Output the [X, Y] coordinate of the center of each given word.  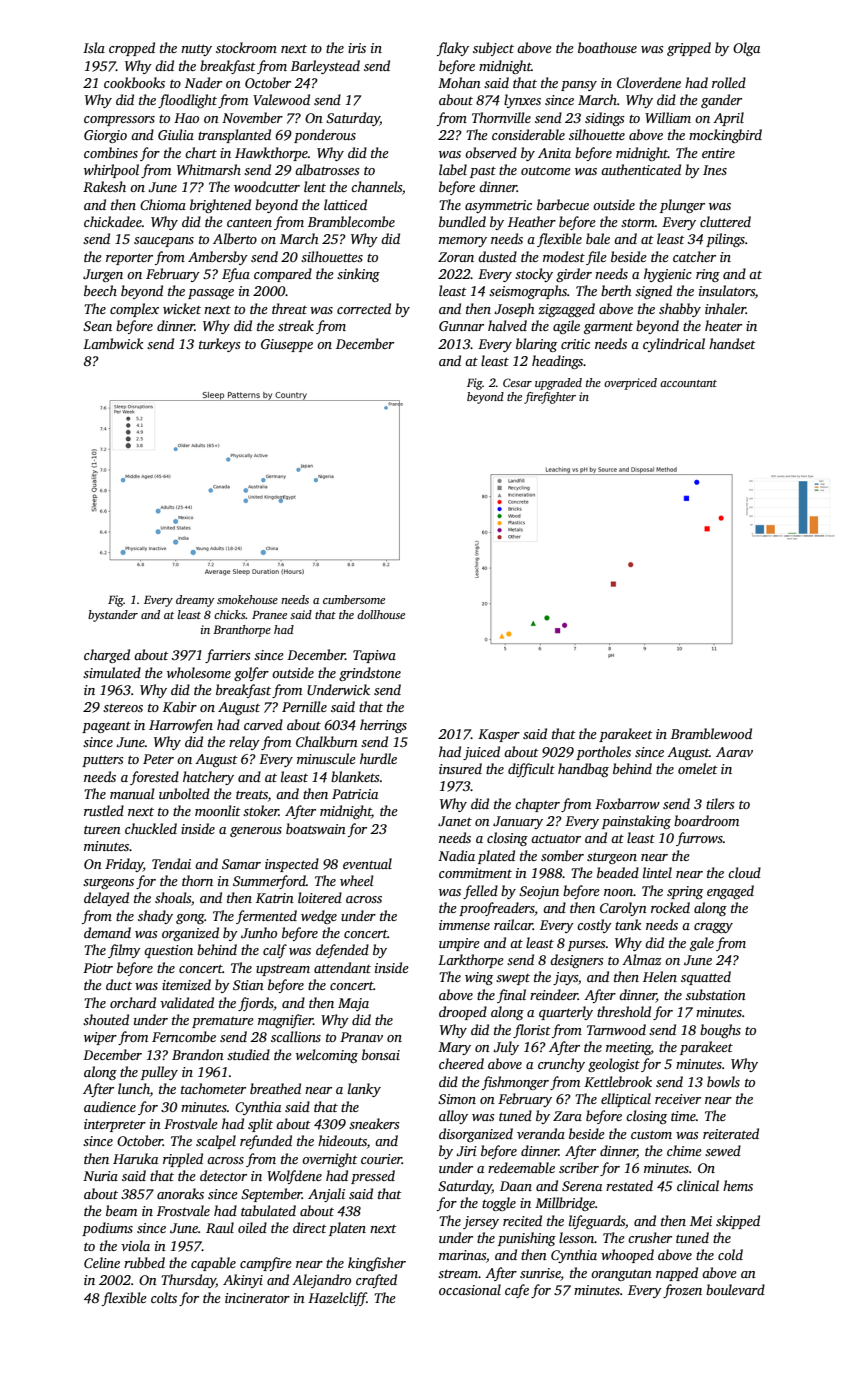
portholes [603, 753]
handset [732, 343]
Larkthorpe [471, 961]
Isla [94, 47]
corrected [364, 308]
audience [110, 1106]
